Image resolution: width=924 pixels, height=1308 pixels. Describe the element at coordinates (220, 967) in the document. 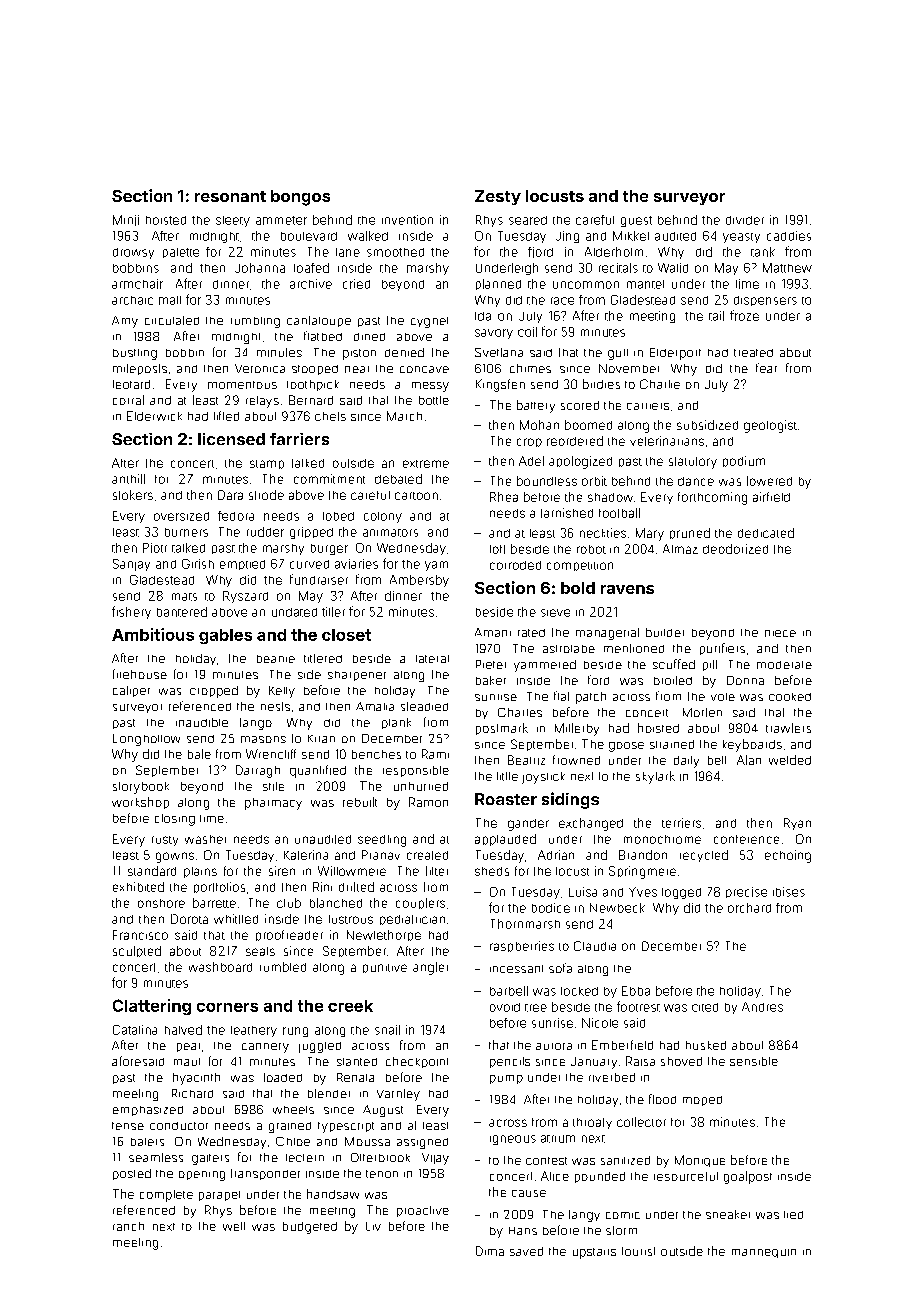

I see `washboard` at that location.
